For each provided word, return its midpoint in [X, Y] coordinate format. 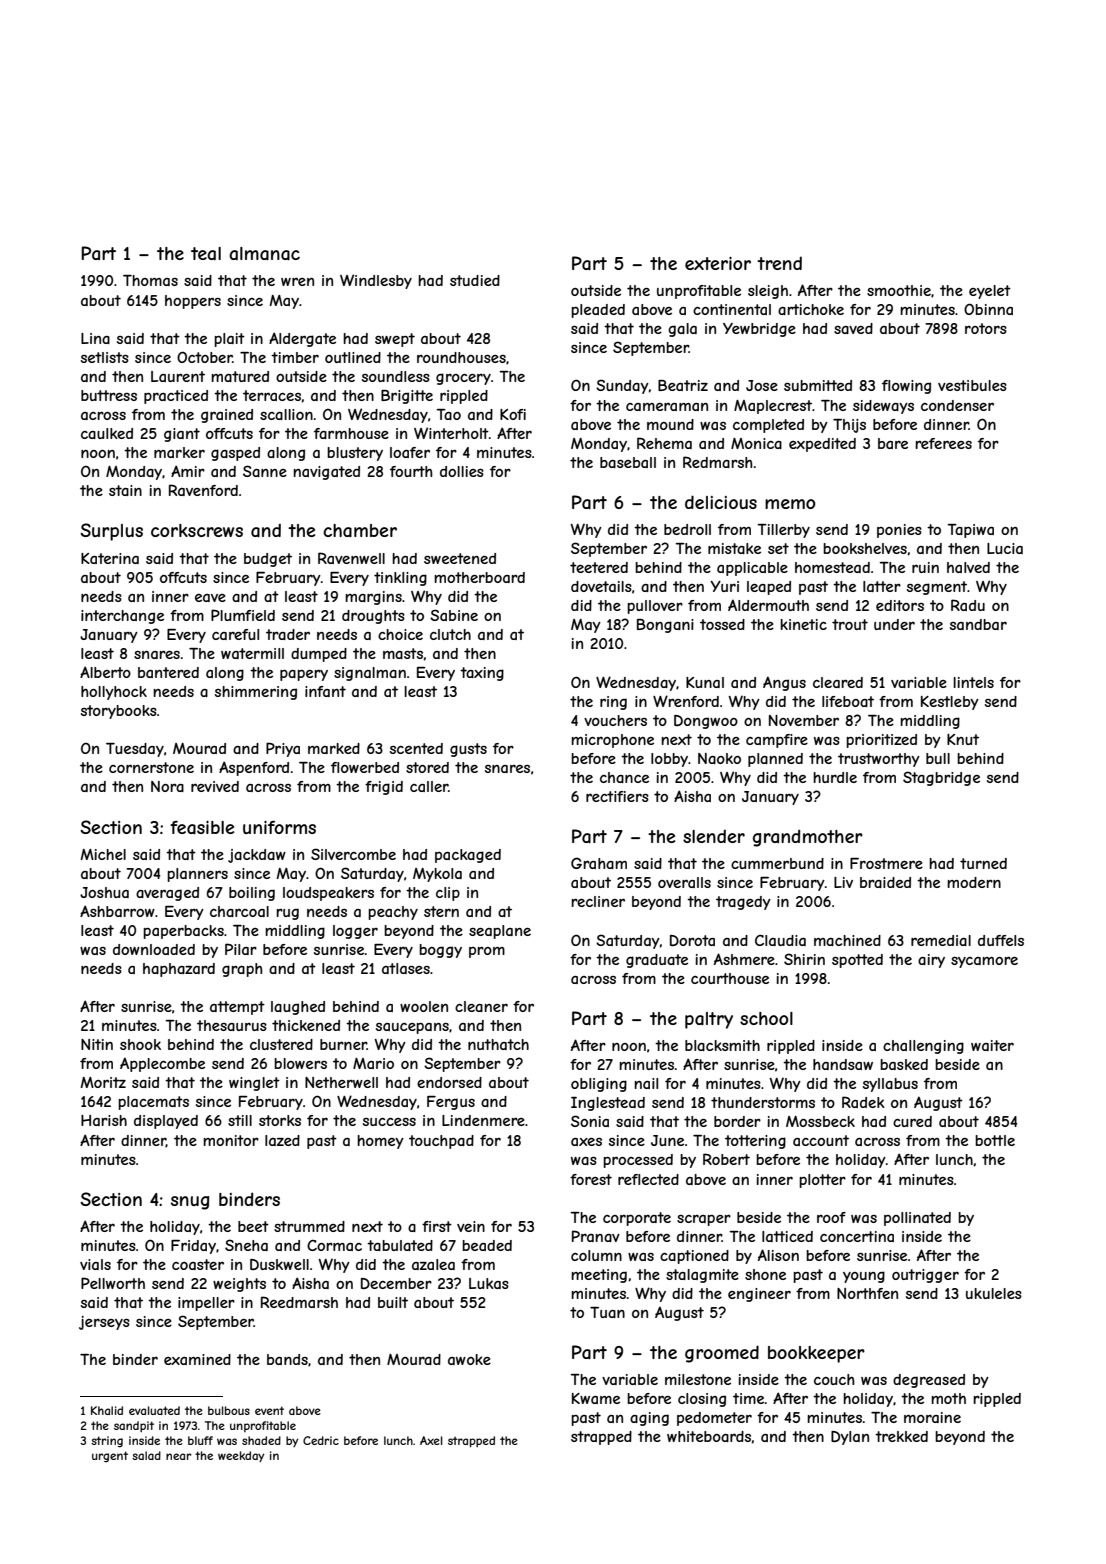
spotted [857, 961]
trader [288, 634]
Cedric [321, 1440]
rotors [986, 328]
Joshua [104, 892]
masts [403, 653]
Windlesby [376, 281]
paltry [709, 1020]
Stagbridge [941, 778]
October [205, 357]
